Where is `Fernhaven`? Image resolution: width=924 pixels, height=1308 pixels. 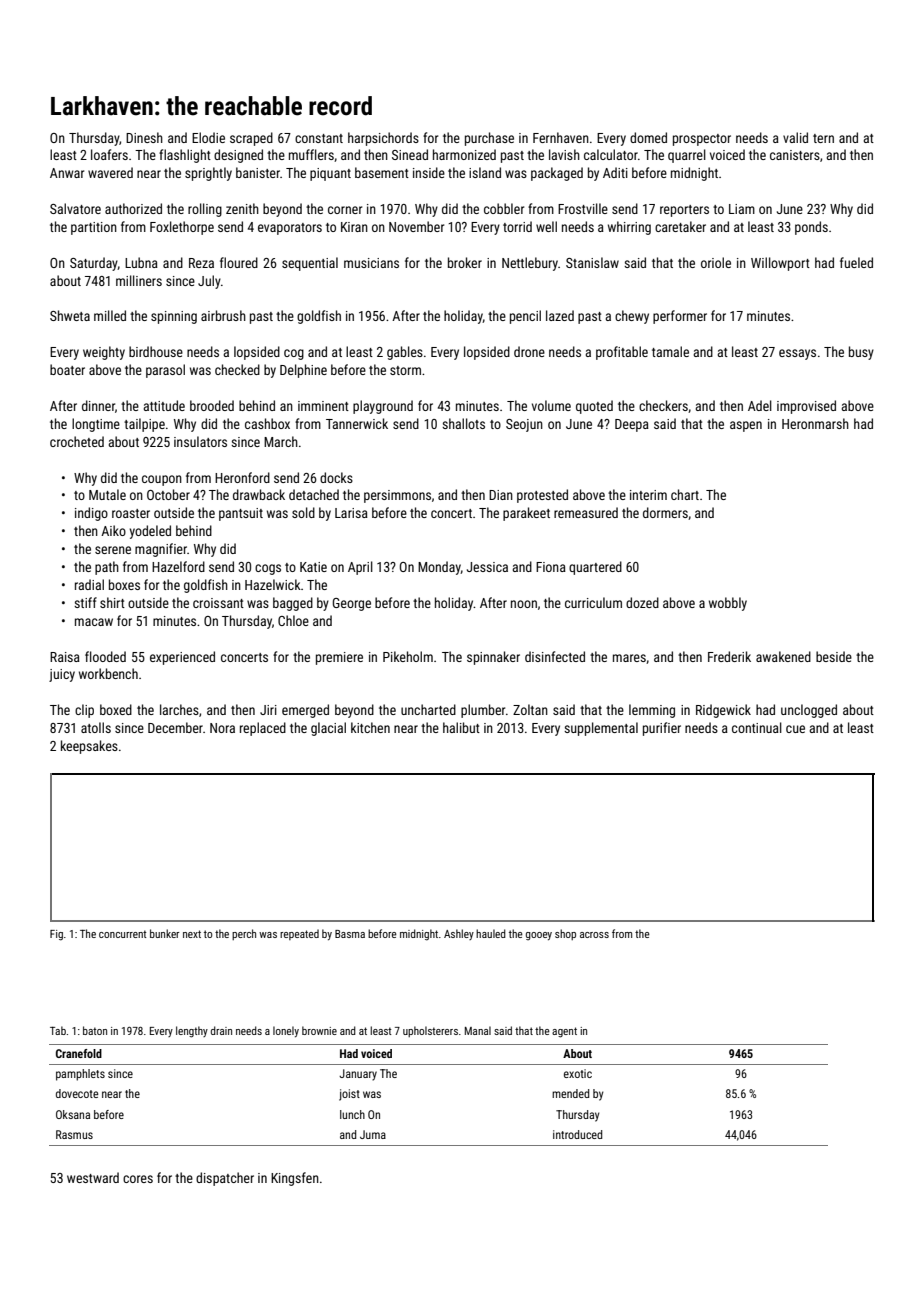 Fernhaven is located at coordinates (561, 137).
